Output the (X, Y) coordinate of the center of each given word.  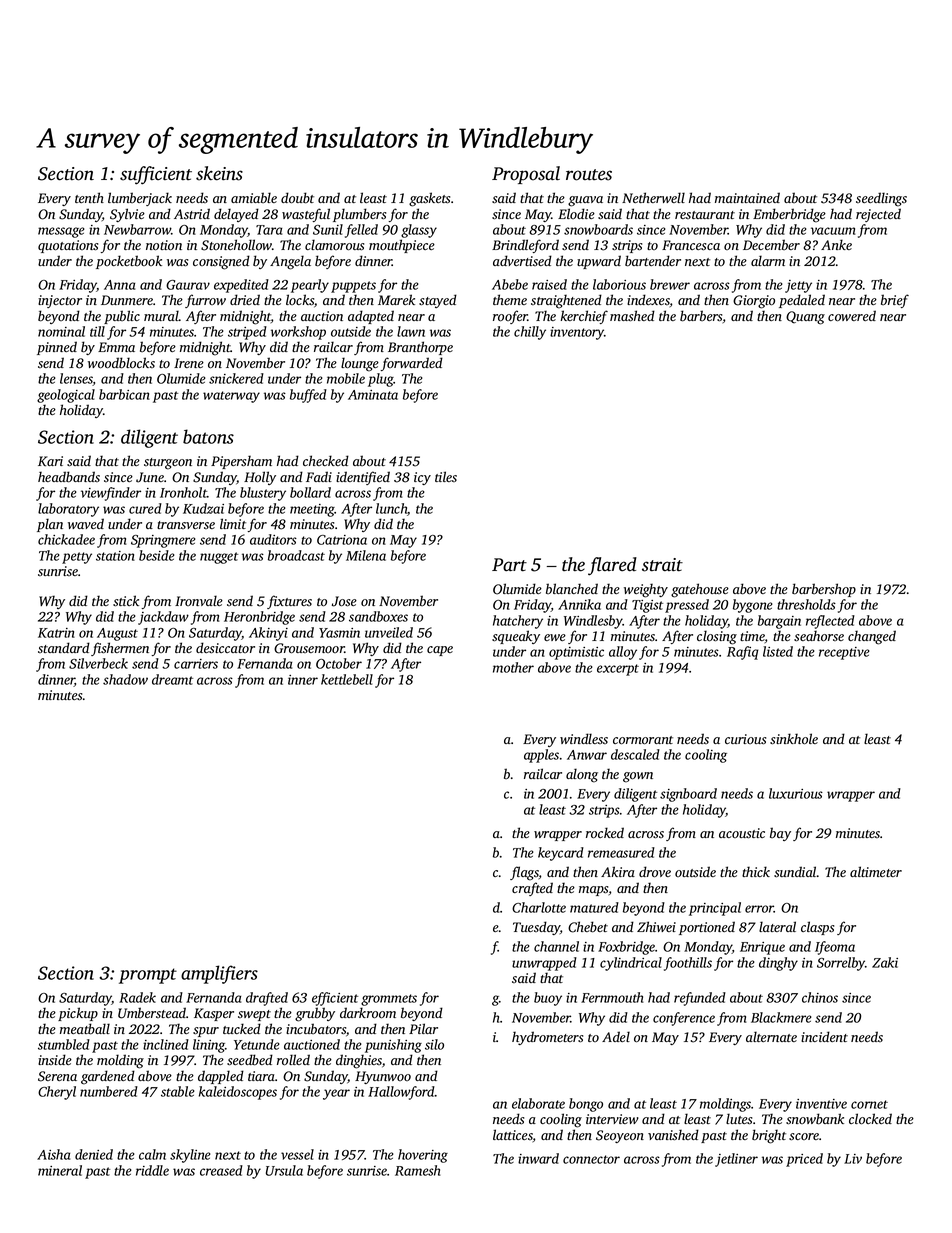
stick (126, 601)
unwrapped (544, 964)
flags (524, 873)
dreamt (172, 679)
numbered (109, 1091)
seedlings (881, 199)
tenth (89, 197)
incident (824, 1036)
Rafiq (742, 653)
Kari (50, 461)
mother (513, 667)
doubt (297, 198)
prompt (148, 976)
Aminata (373, 395)
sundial (795, 872)
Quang (805, 318)
